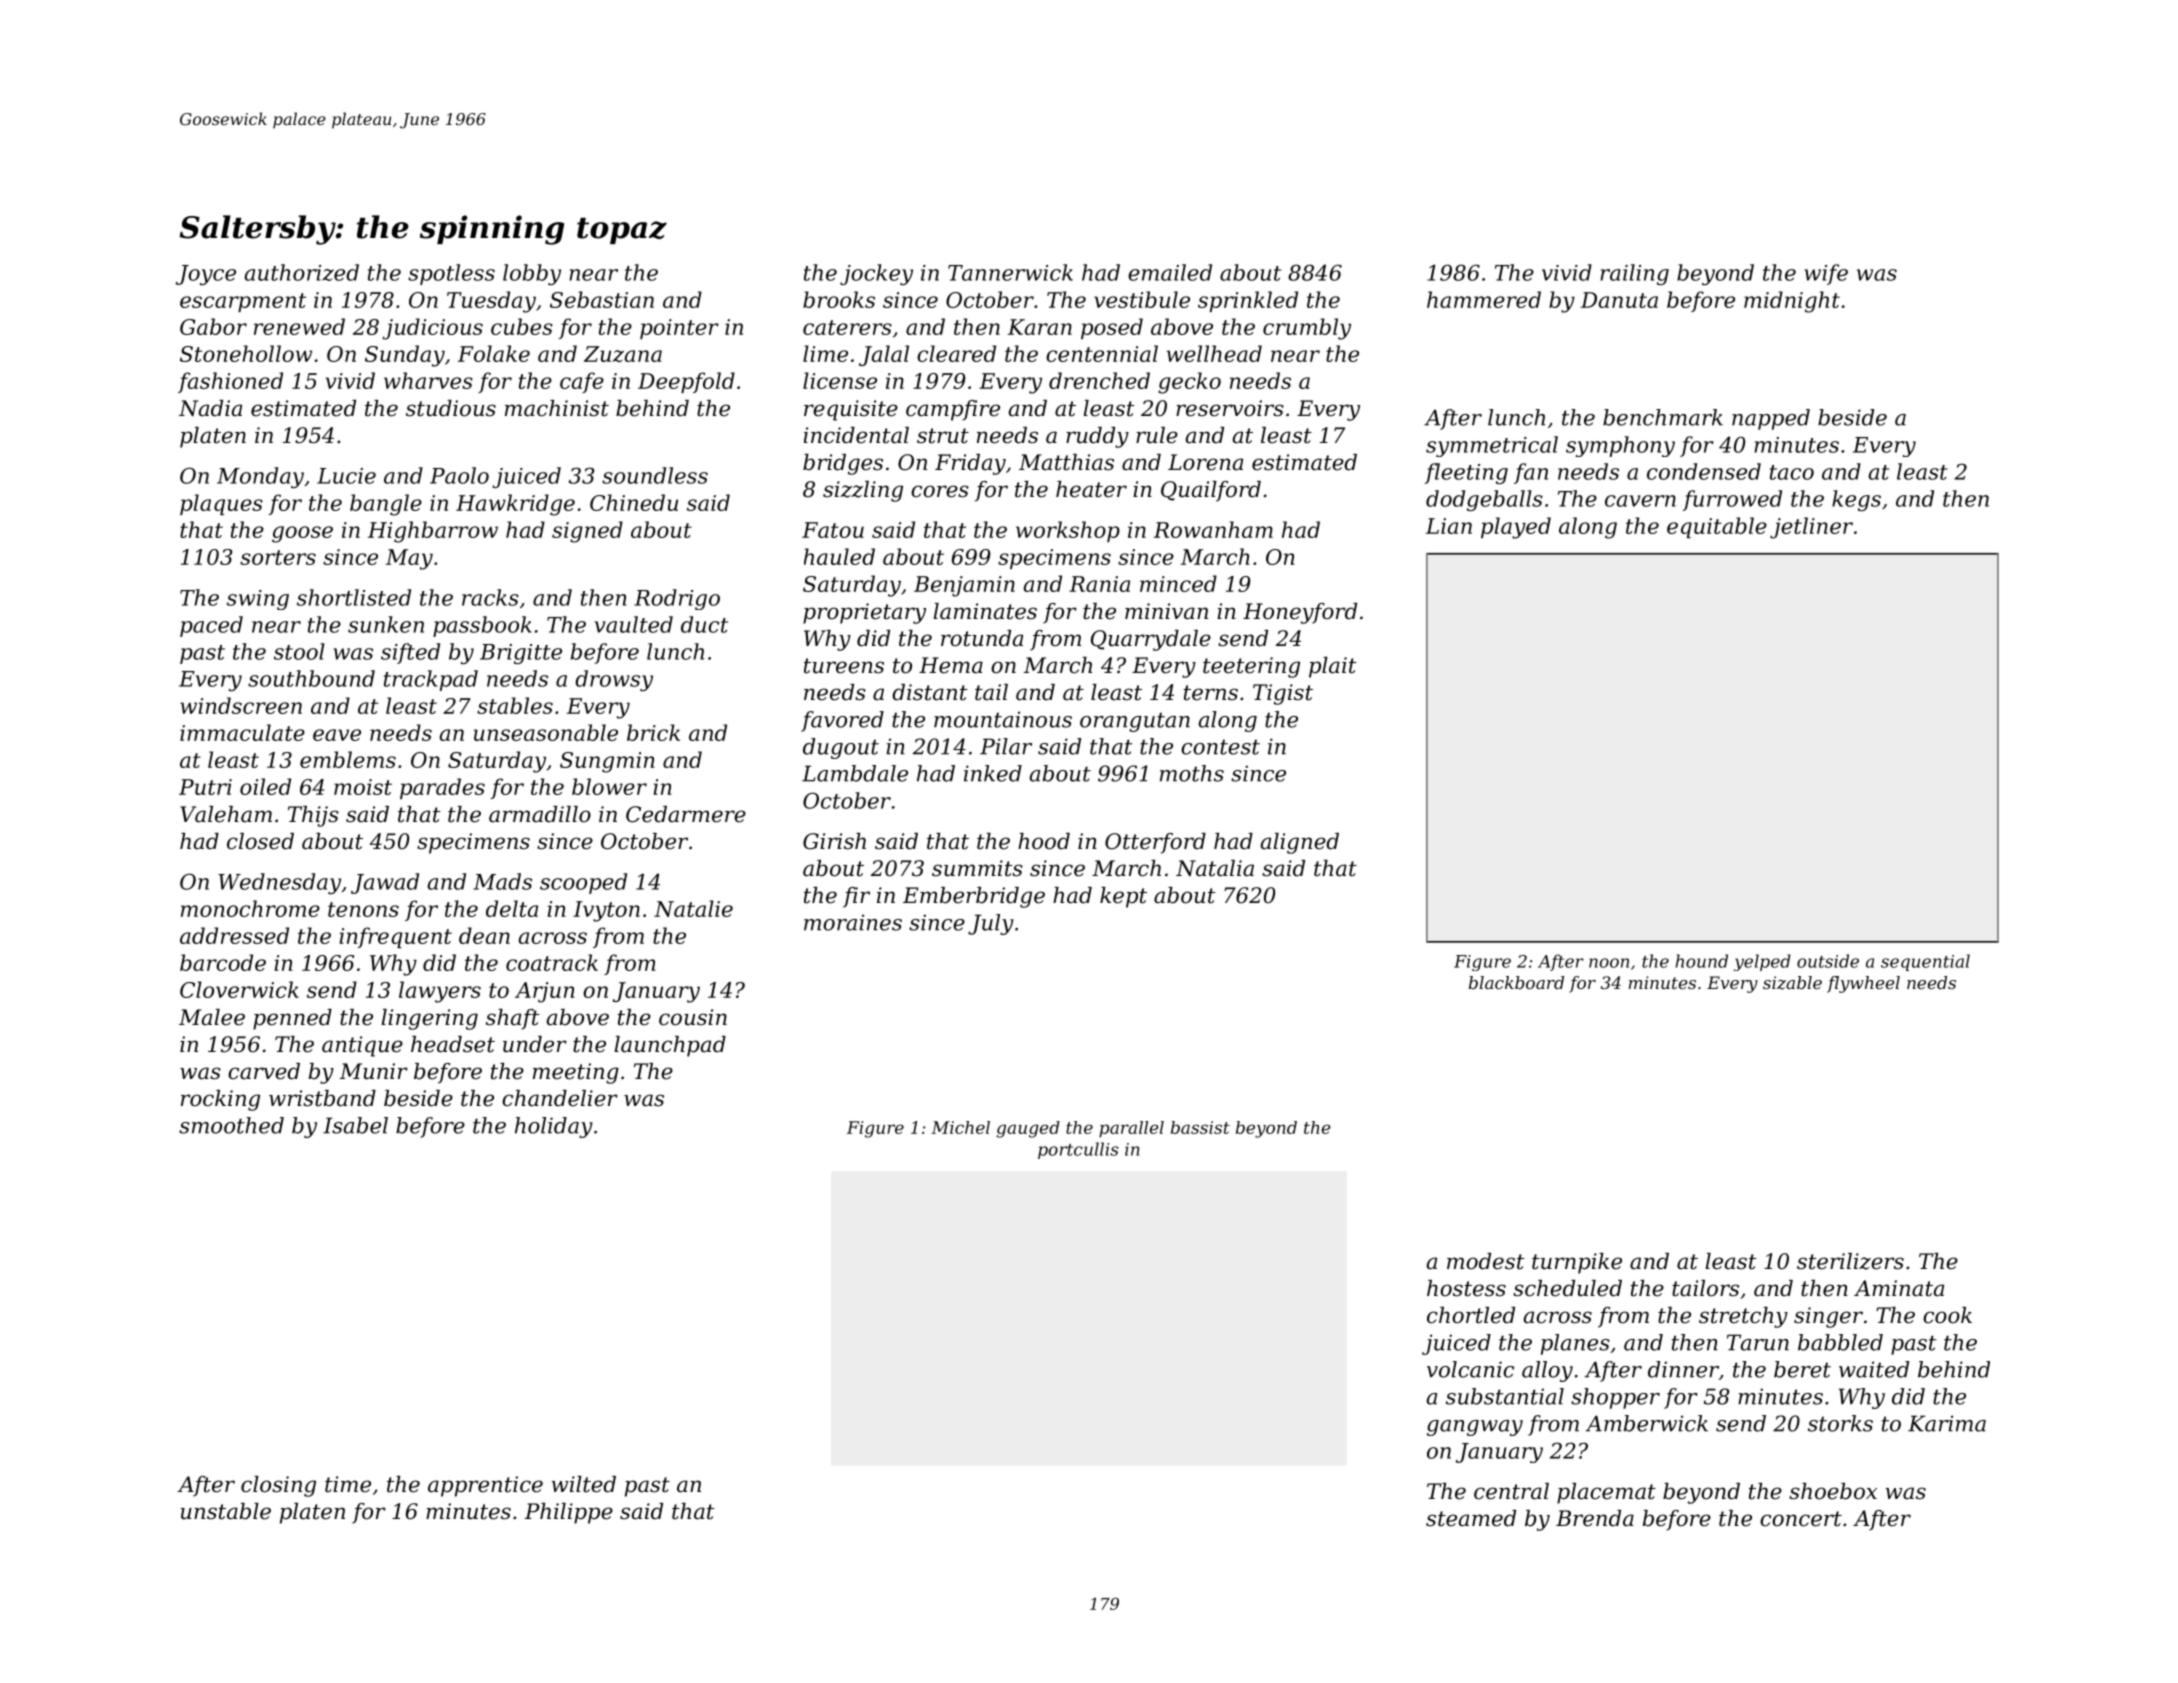 The image size is (2178, 1683). Describe the element at coordinates (1850, 1261) in the page. I see `sterilizers` at that location.
